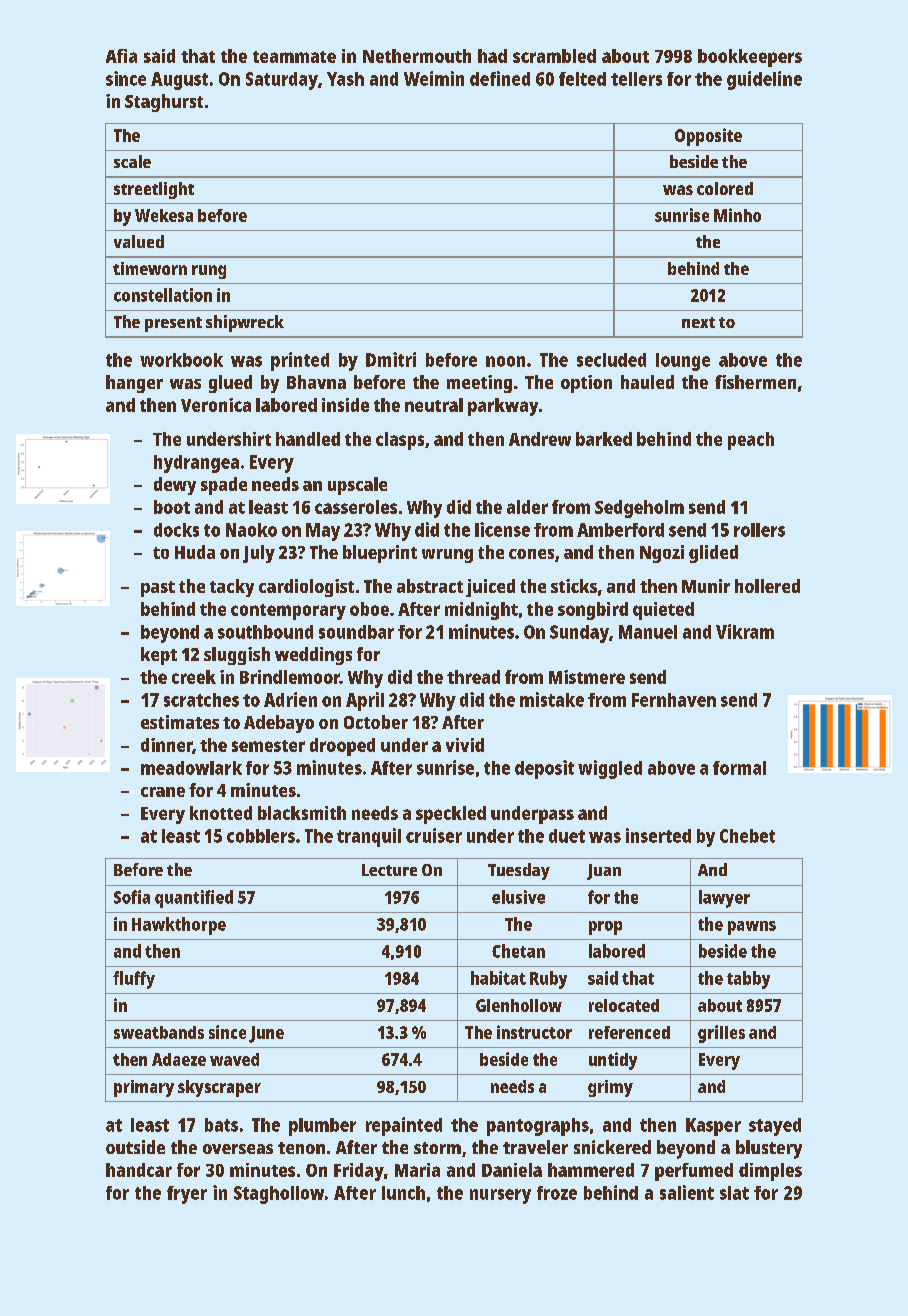 Image resolution: width=908 pixels, height=1316 pixels. I want to click on Minho, so click(737, 215).
